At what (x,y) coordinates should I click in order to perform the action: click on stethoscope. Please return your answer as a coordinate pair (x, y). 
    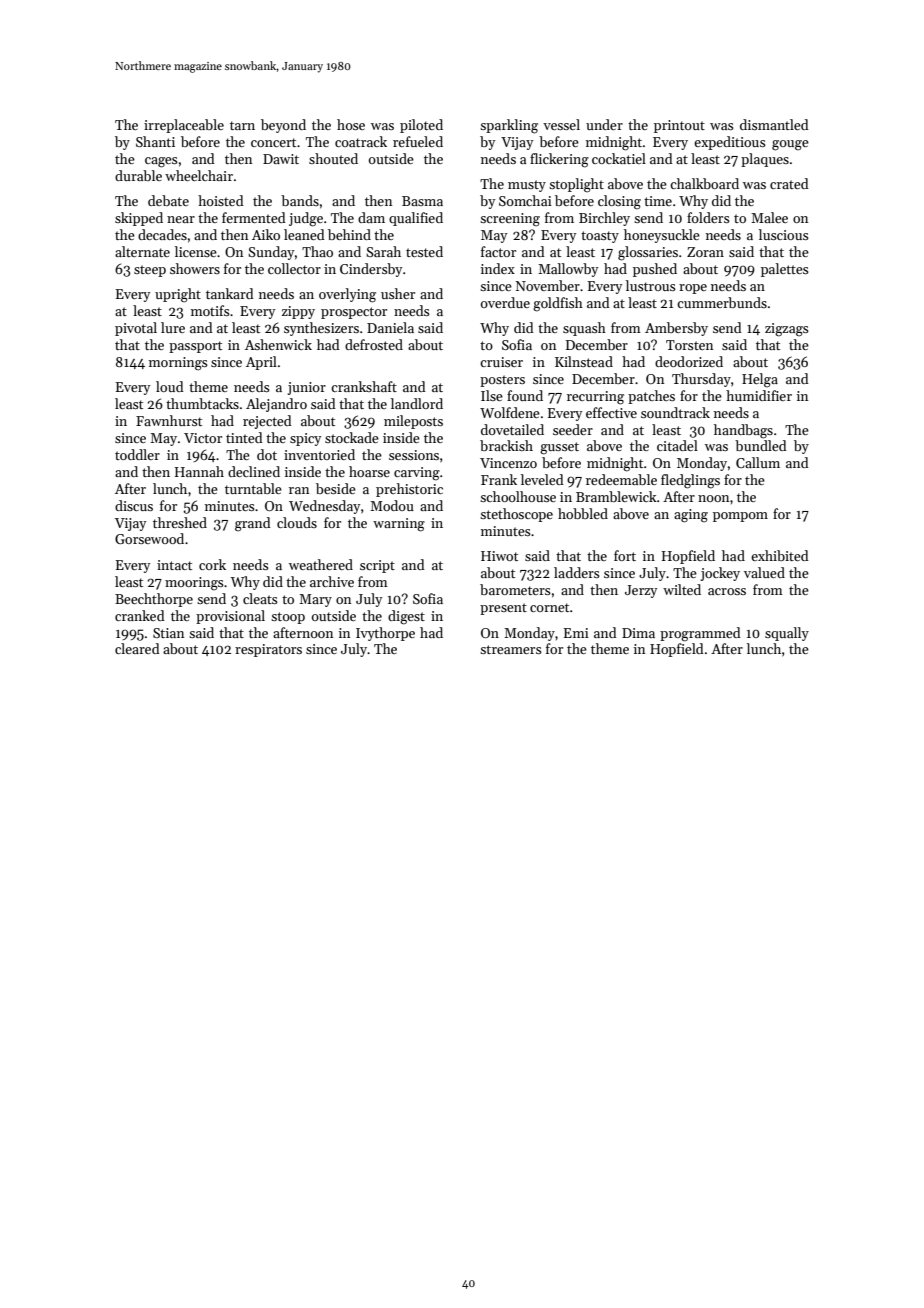
    Looking at the image, I should click on (516, 515).
